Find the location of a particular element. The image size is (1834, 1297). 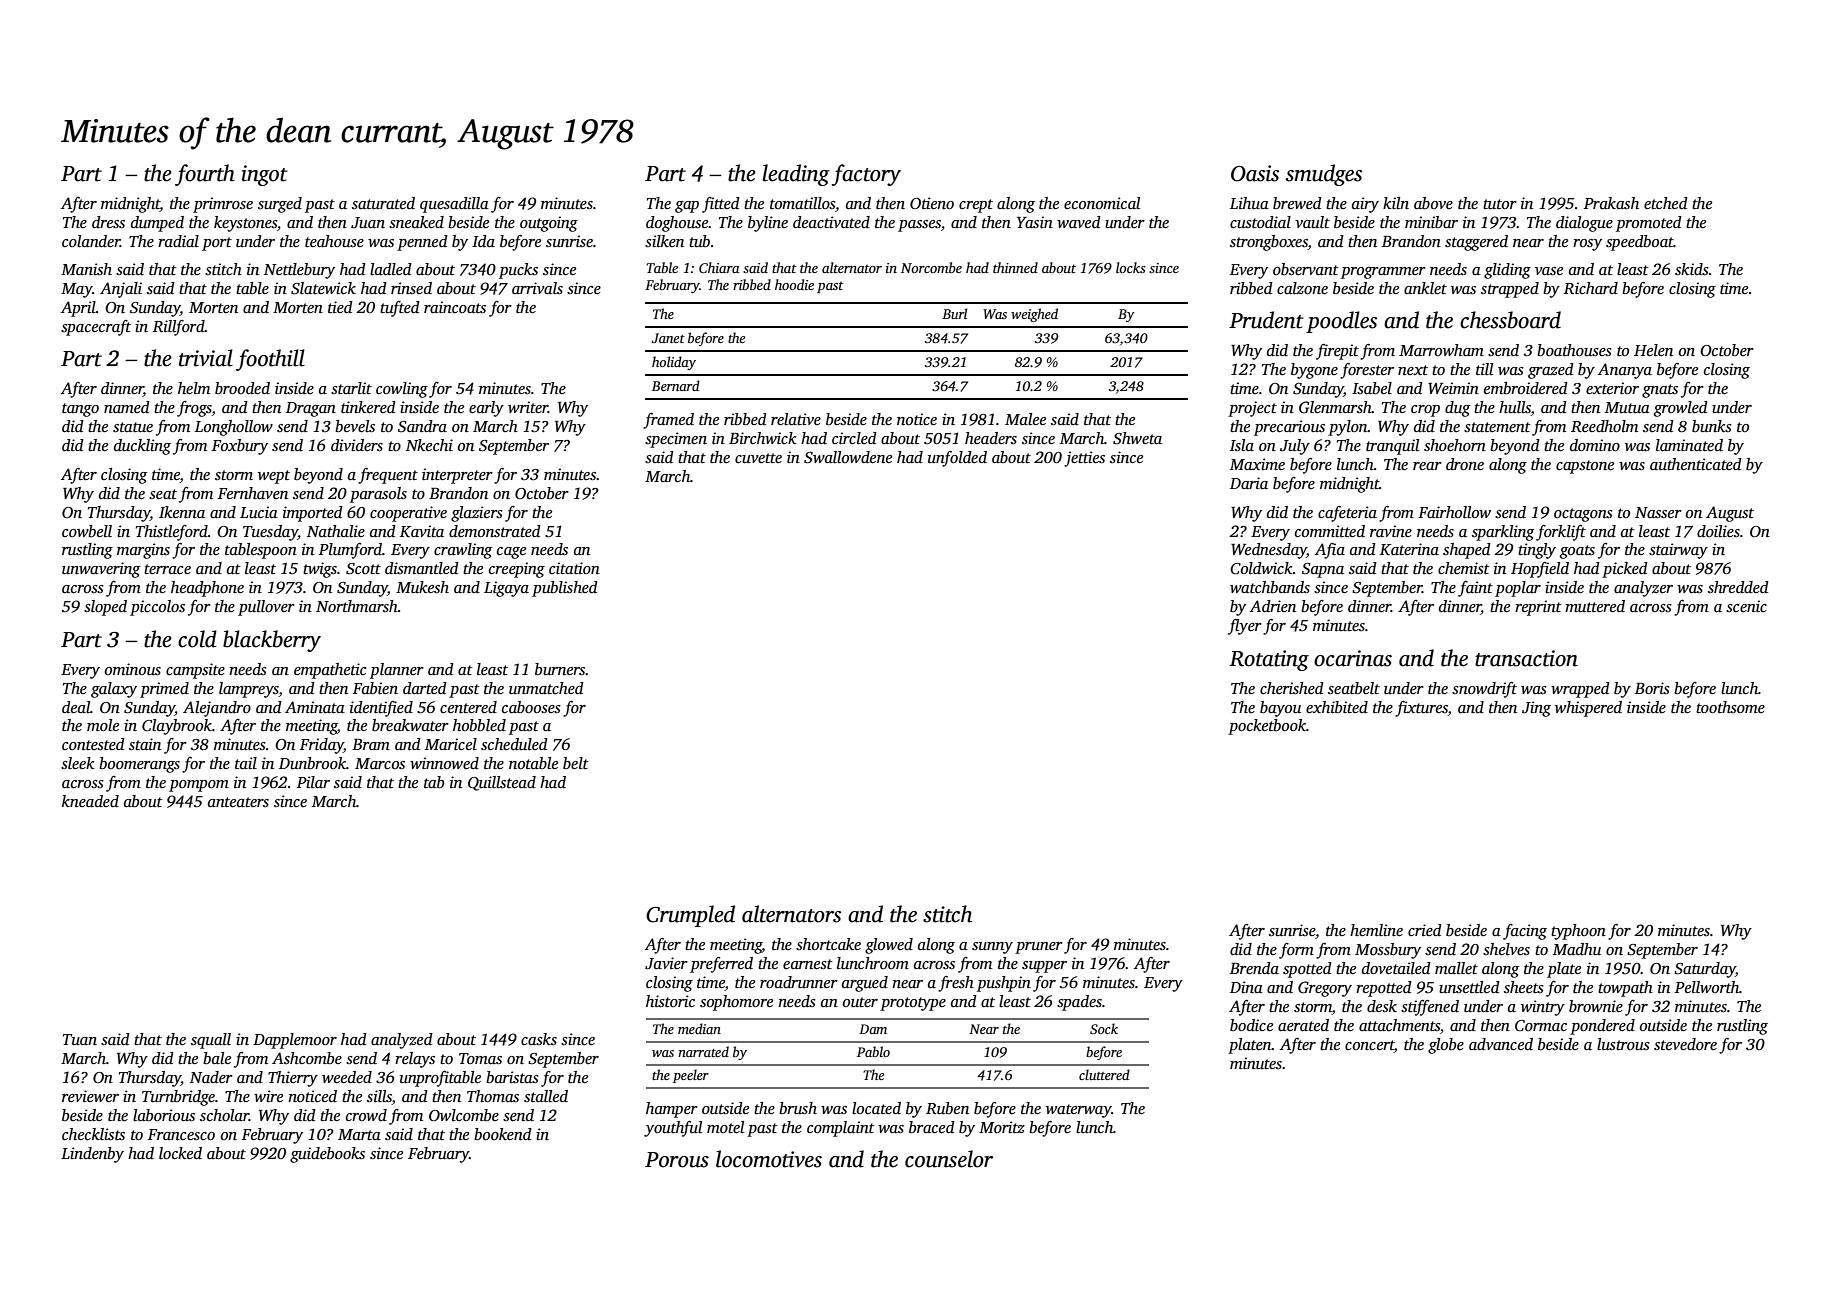

etched is located at coordinates (1666, 203).
